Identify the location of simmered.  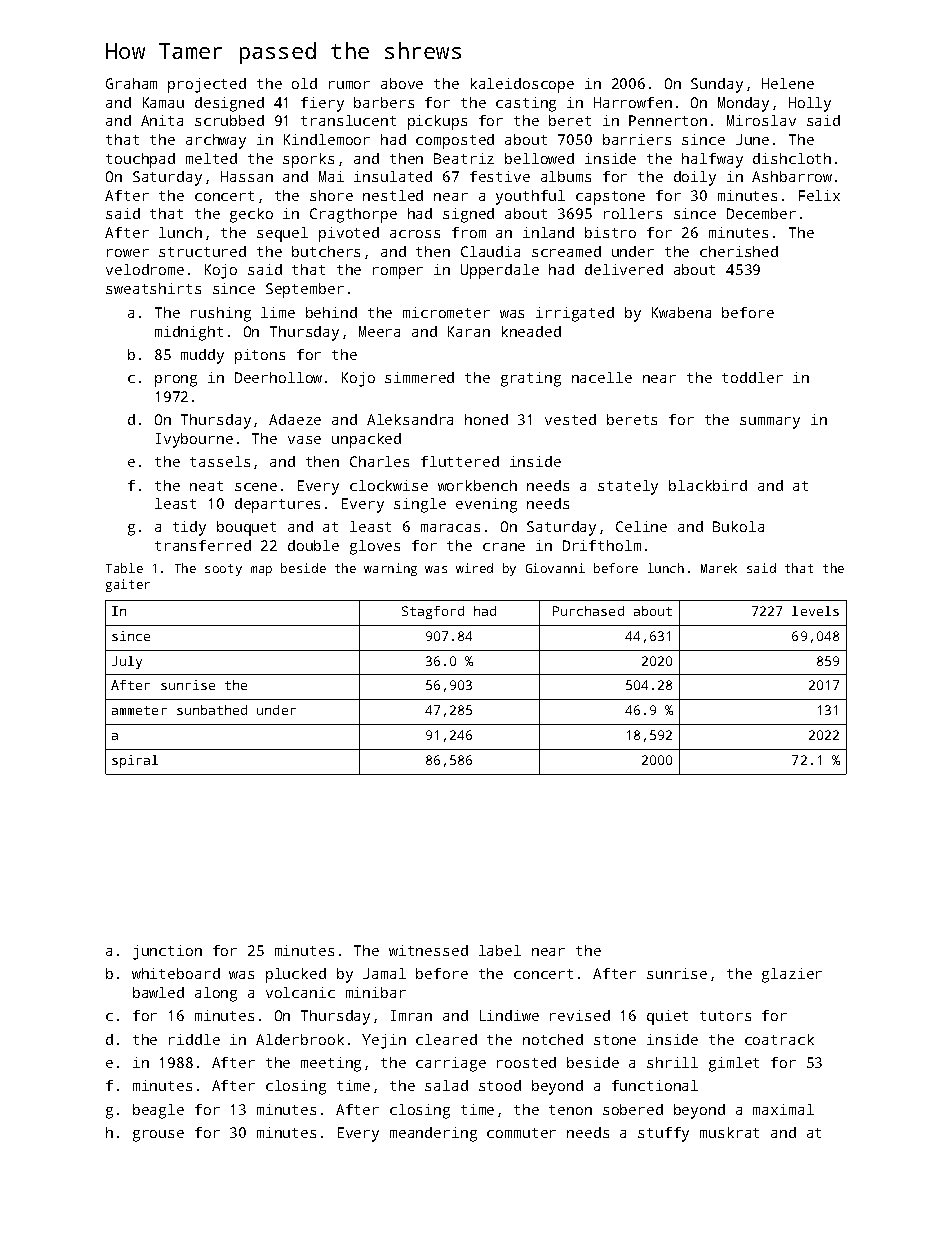
(419, 377).
